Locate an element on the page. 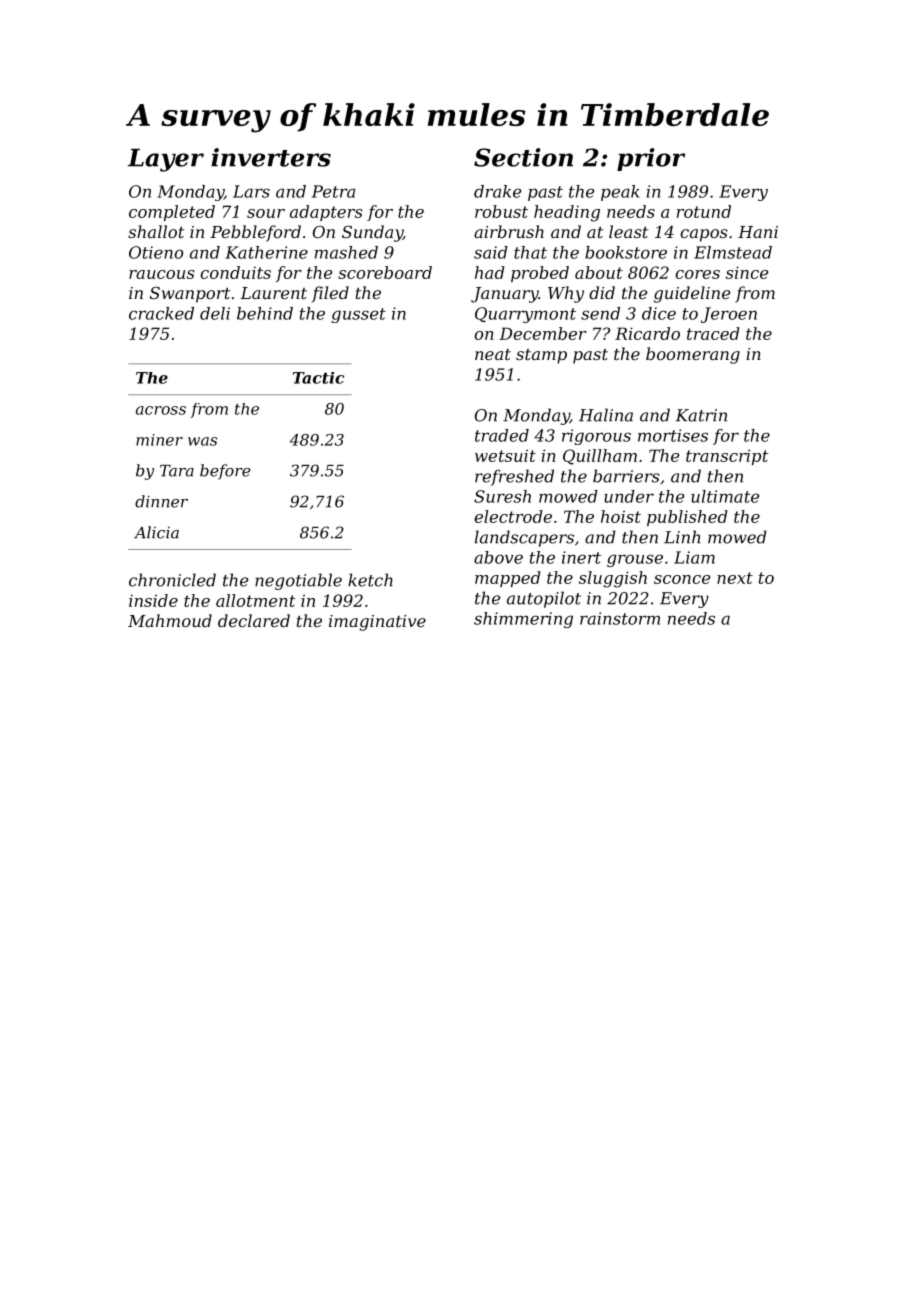 The height and width of the document is (1316, 908). transcript is located at coordinates (727, 457).
